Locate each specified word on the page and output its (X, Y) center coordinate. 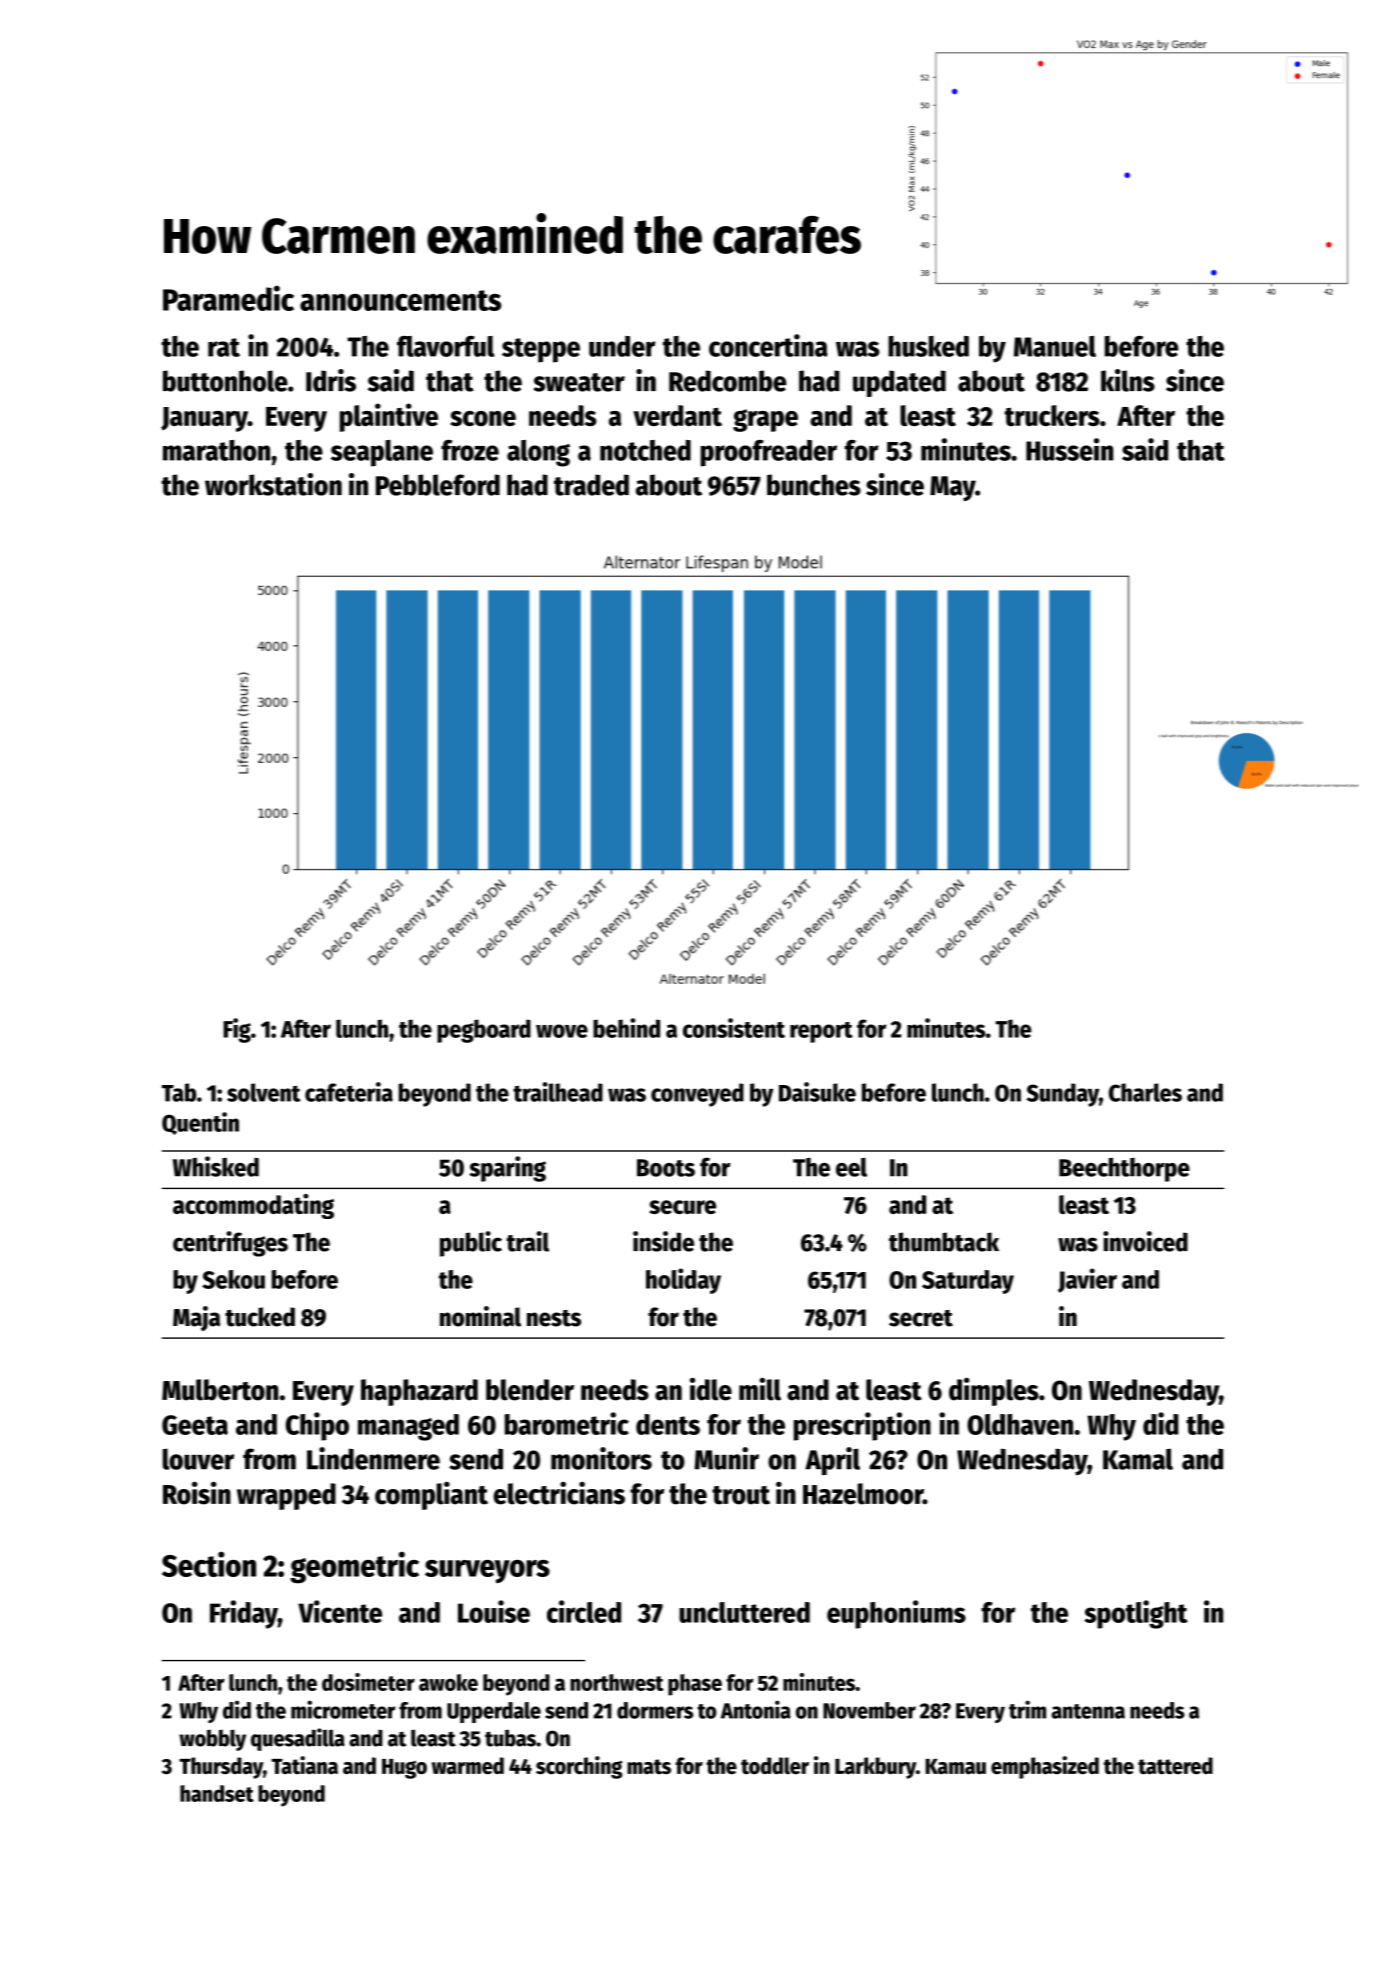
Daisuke (817, 1092)
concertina (768, 345)
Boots (666, 1168)
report (821, 1032)
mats (649, 1766)
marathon (216, 450)
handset (217, 1793)
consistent (734, 1028)
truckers (1052, 415)
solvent (264, 1092)
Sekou (233, 1279)
